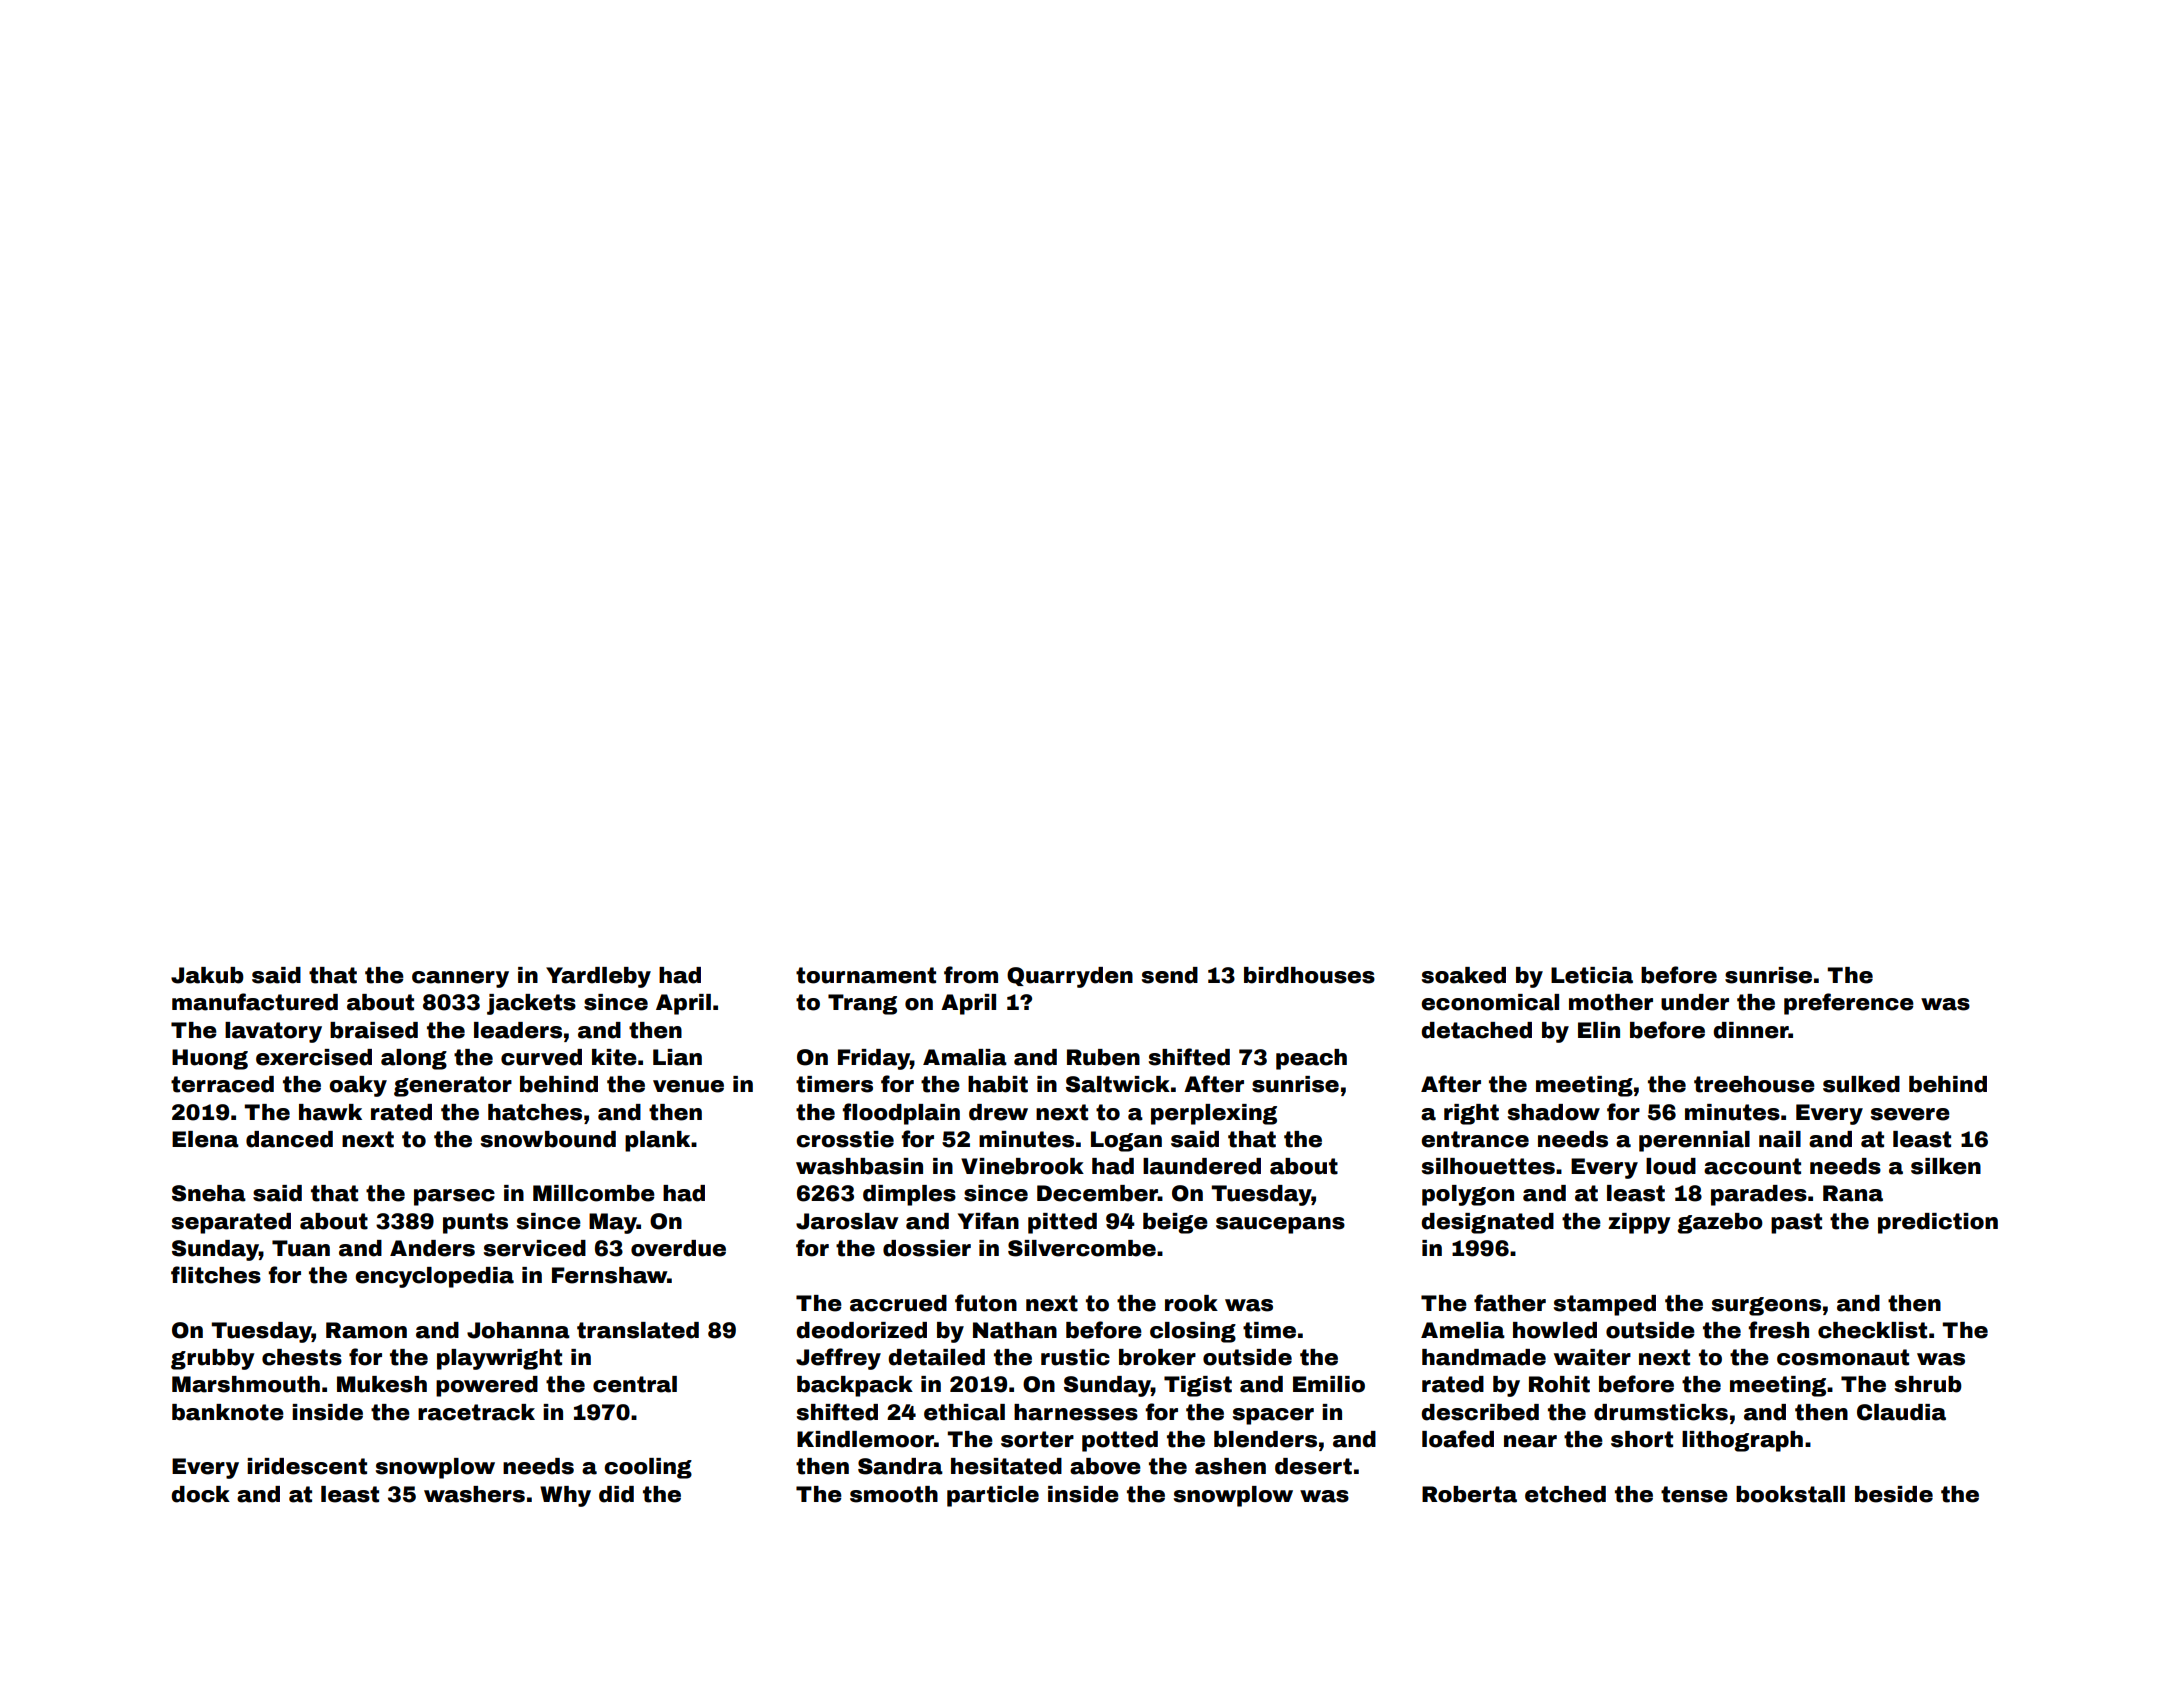  What do you see at coordinates (845, 1139) in the screenshot?
I see `crosstie` at bounding box center [845, 1139].
